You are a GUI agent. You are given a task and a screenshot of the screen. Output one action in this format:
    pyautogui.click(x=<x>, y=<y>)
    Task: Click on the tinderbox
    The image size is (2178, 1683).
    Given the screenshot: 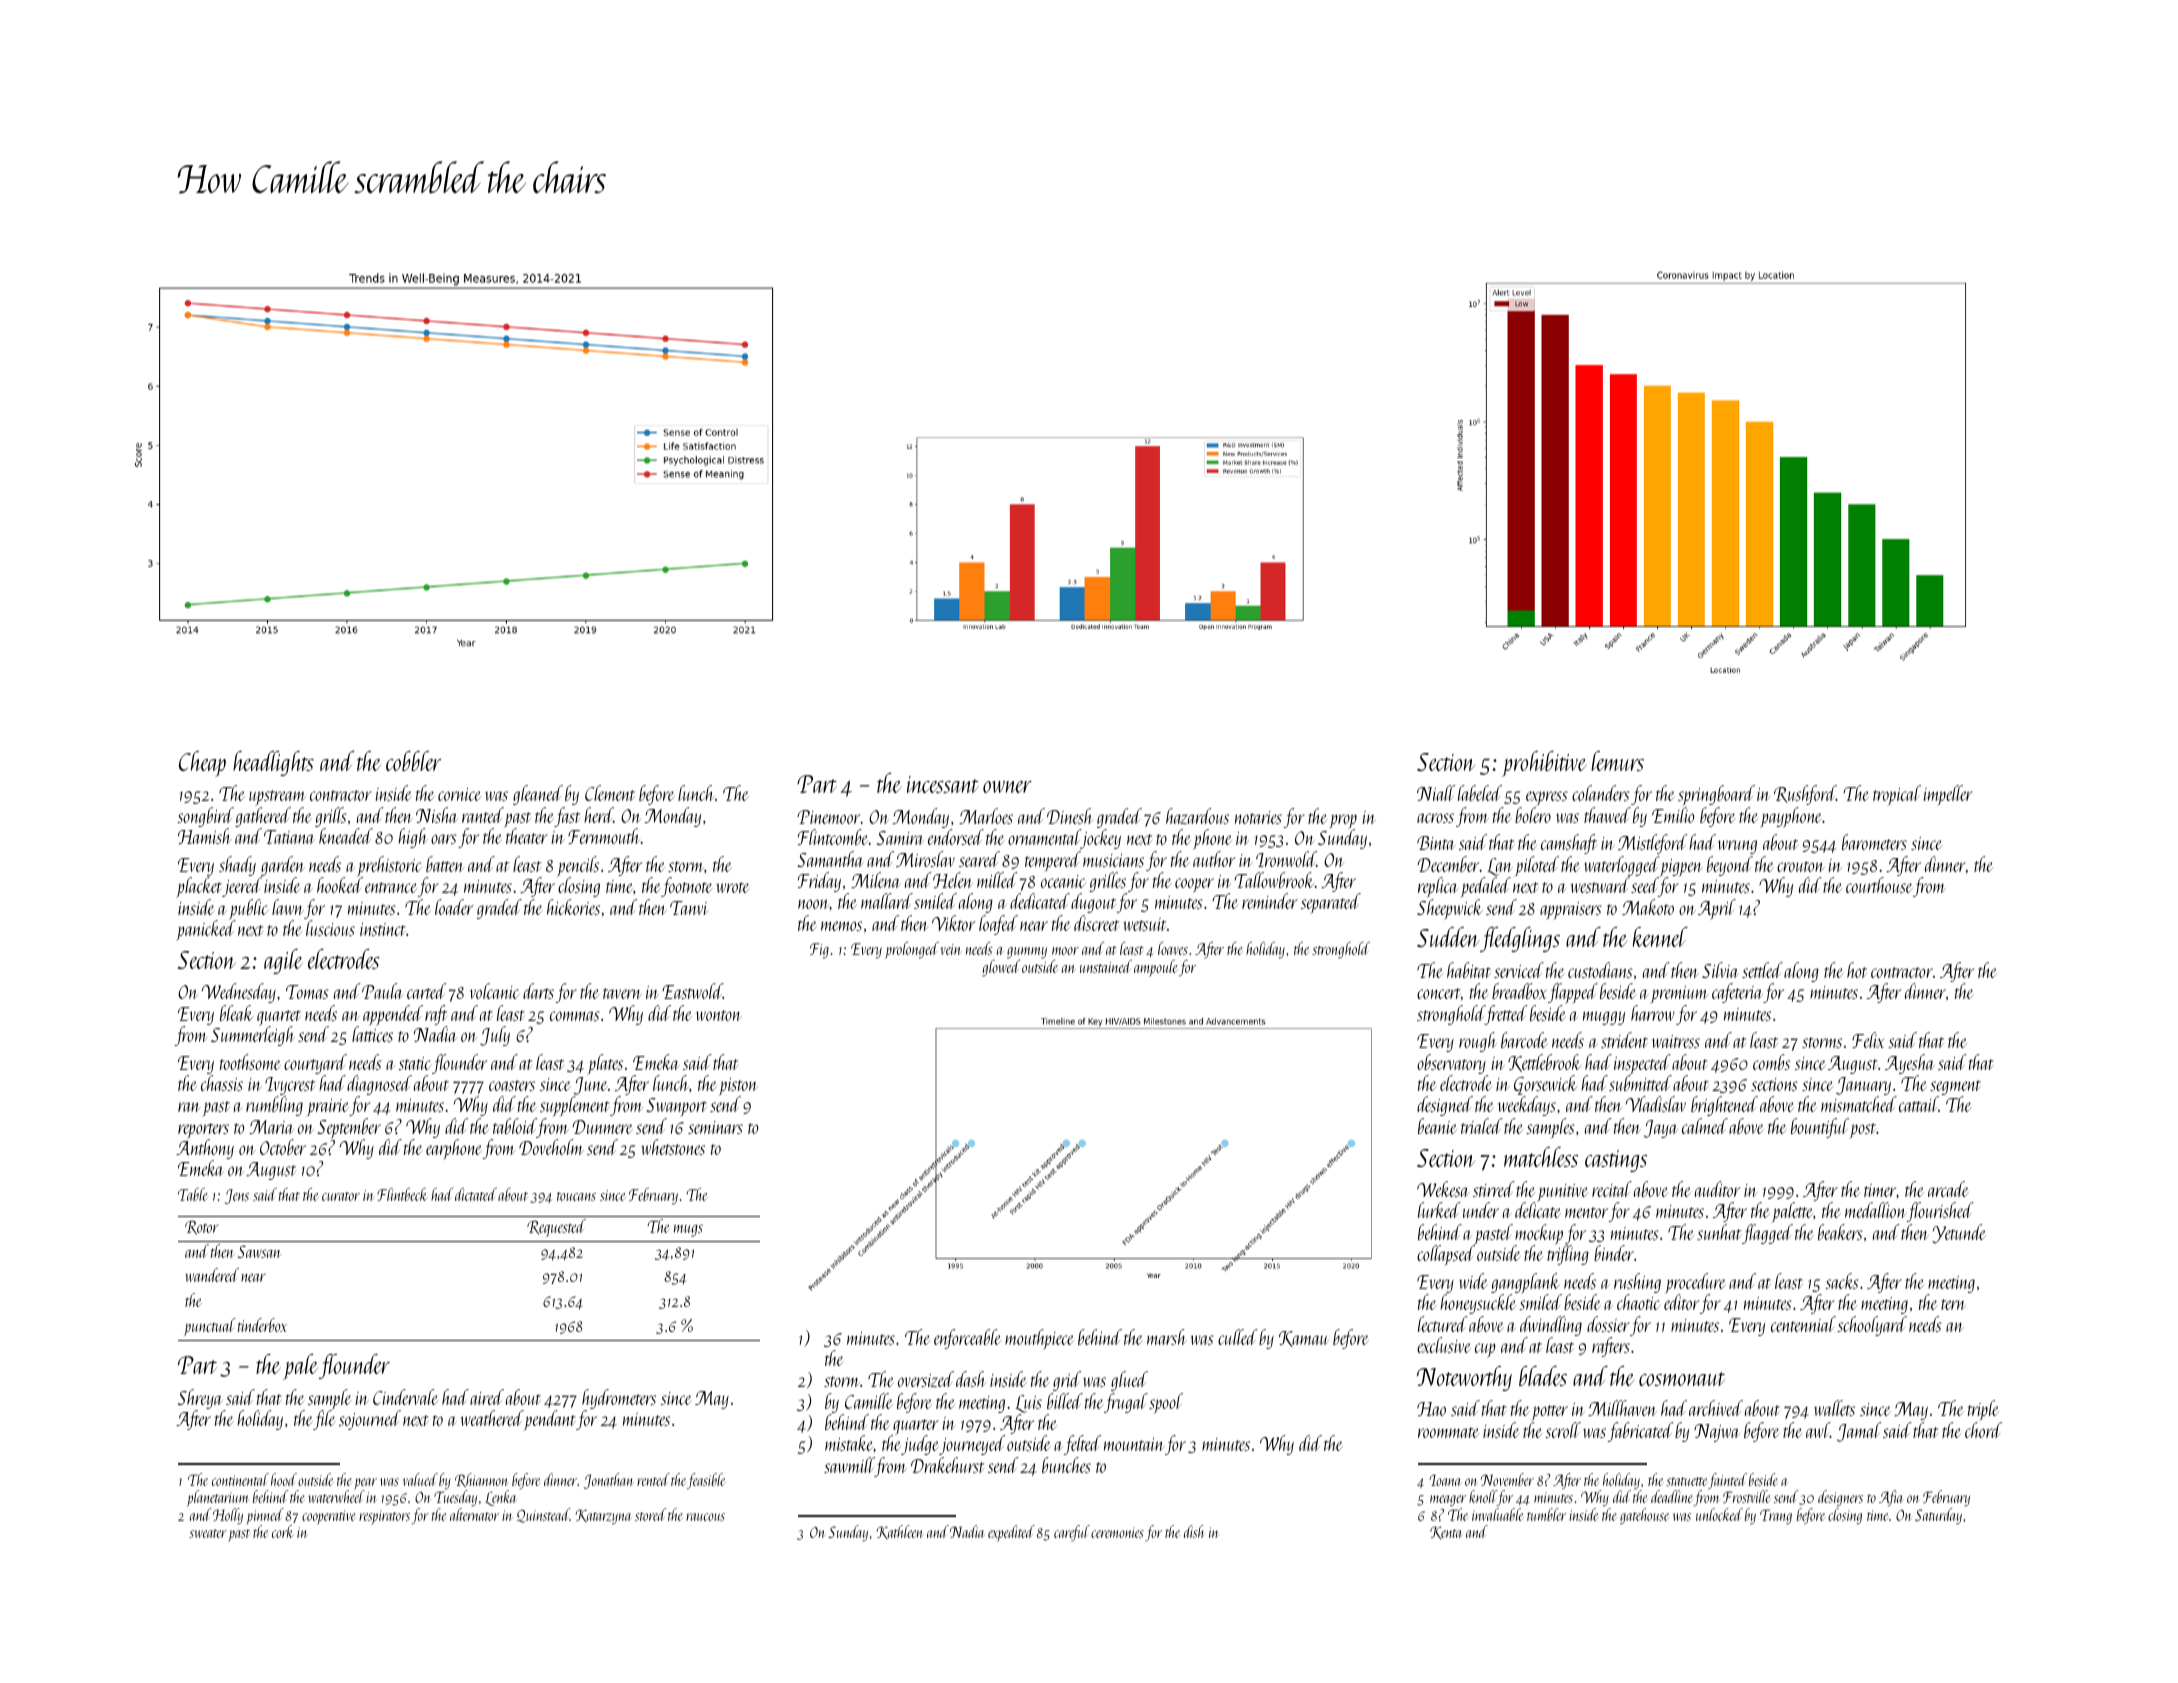 What is the action you would take?
    pyautogui.click(x=262, y=1325)
